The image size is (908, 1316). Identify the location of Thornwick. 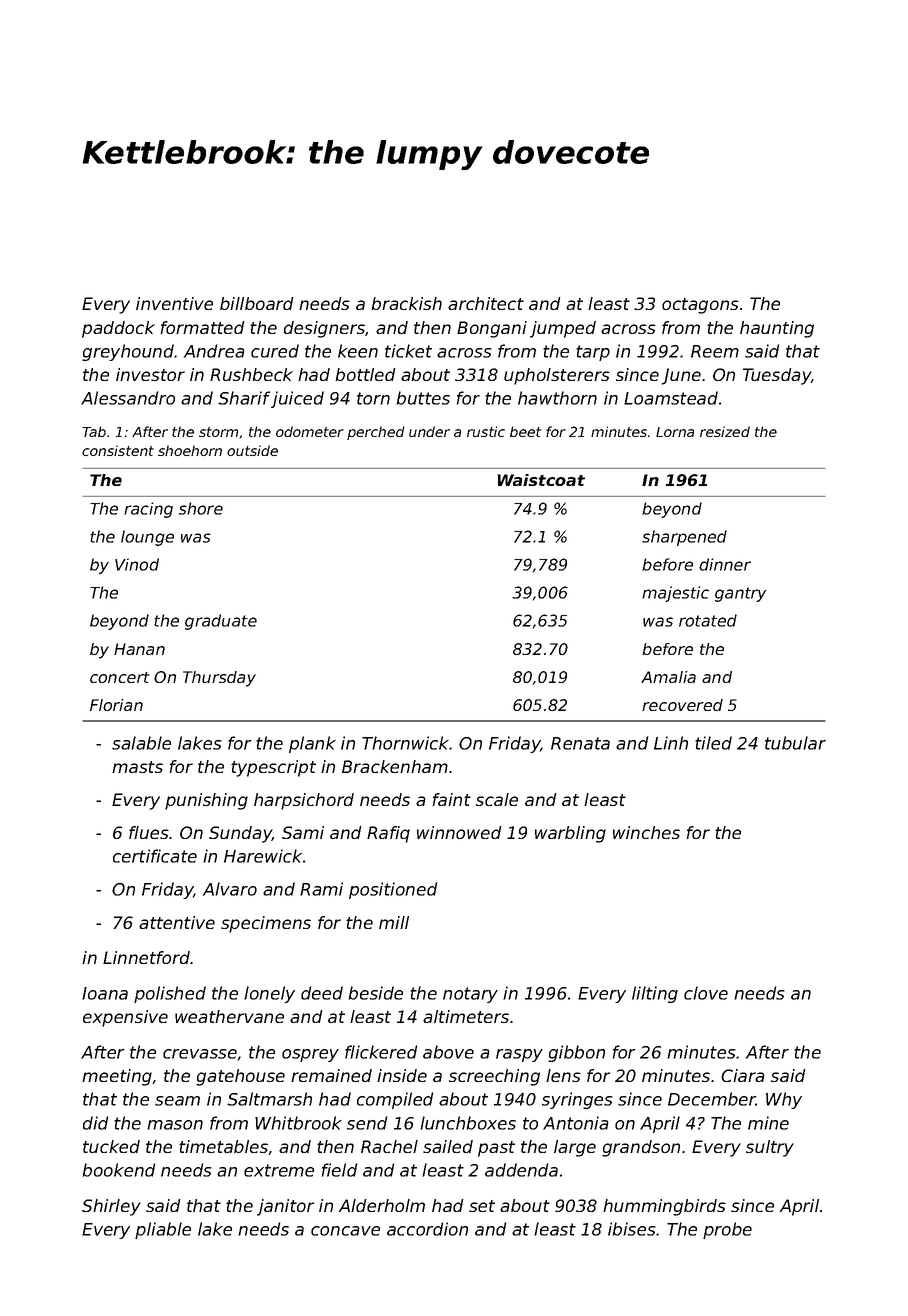
(405, 743).
